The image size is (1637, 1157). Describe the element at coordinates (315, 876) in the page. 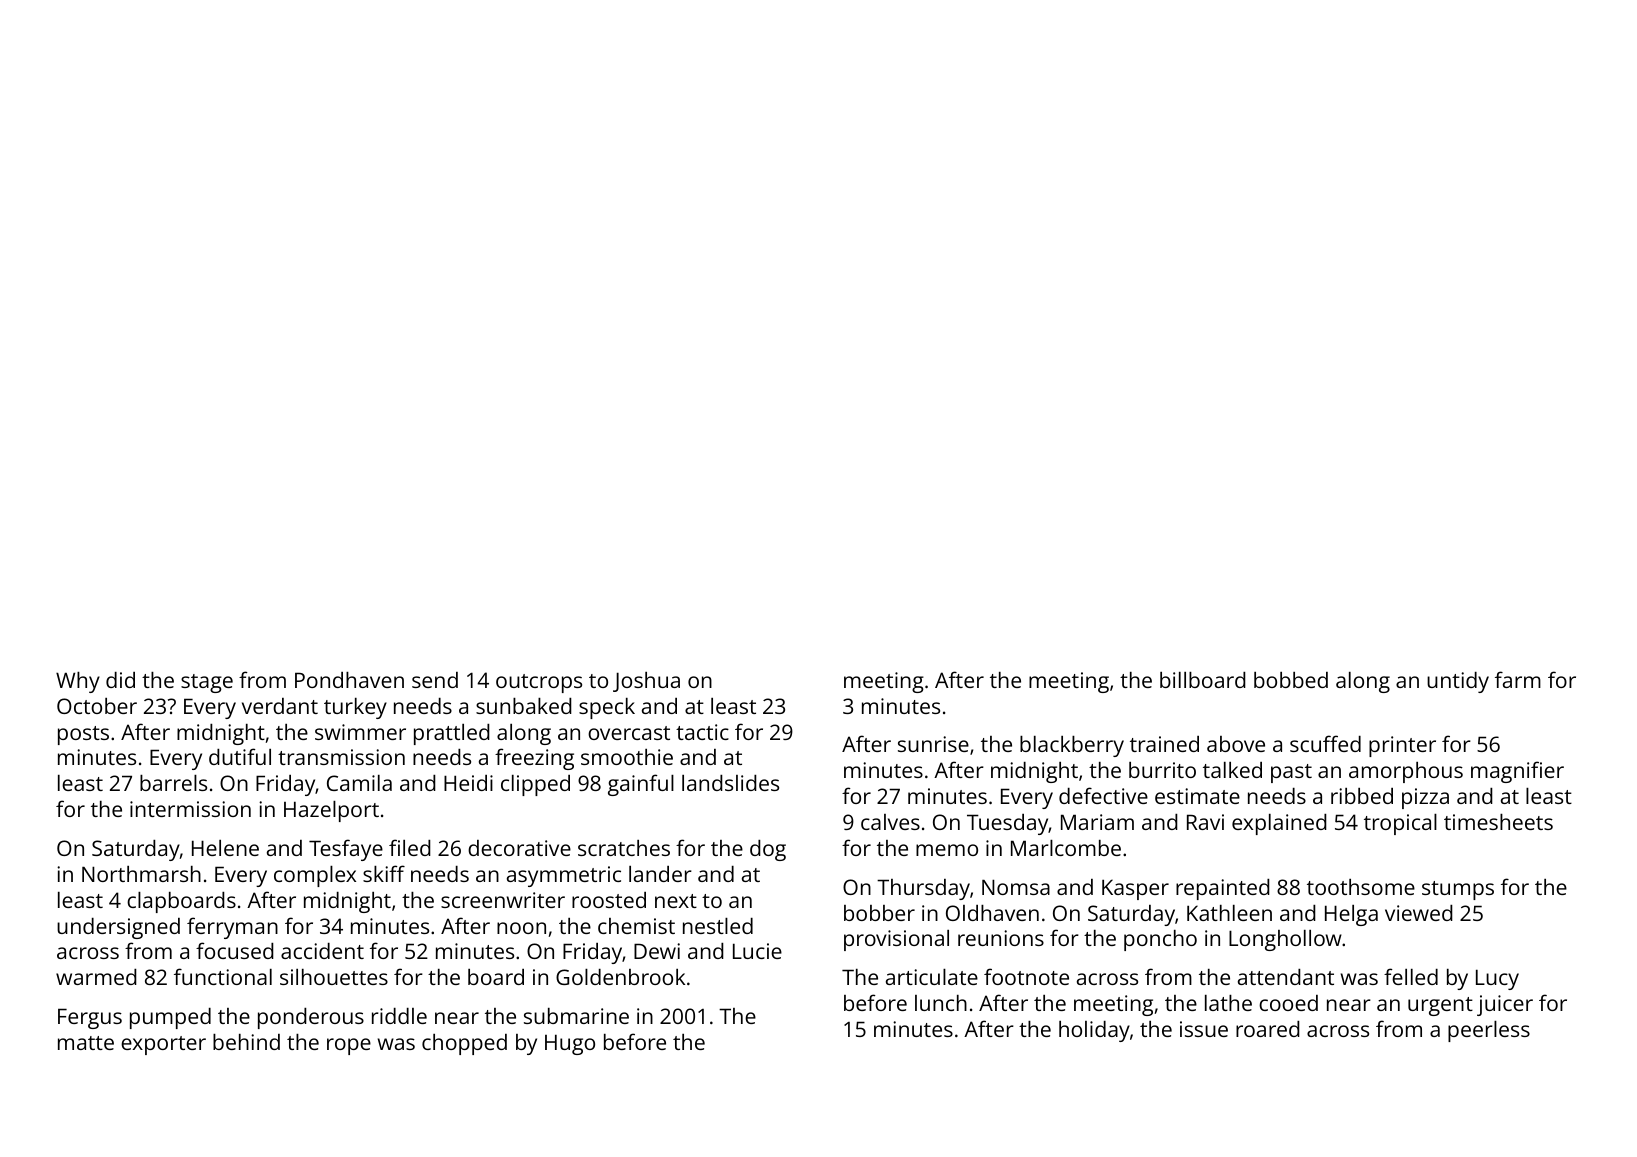

I see `complex` at that location.
